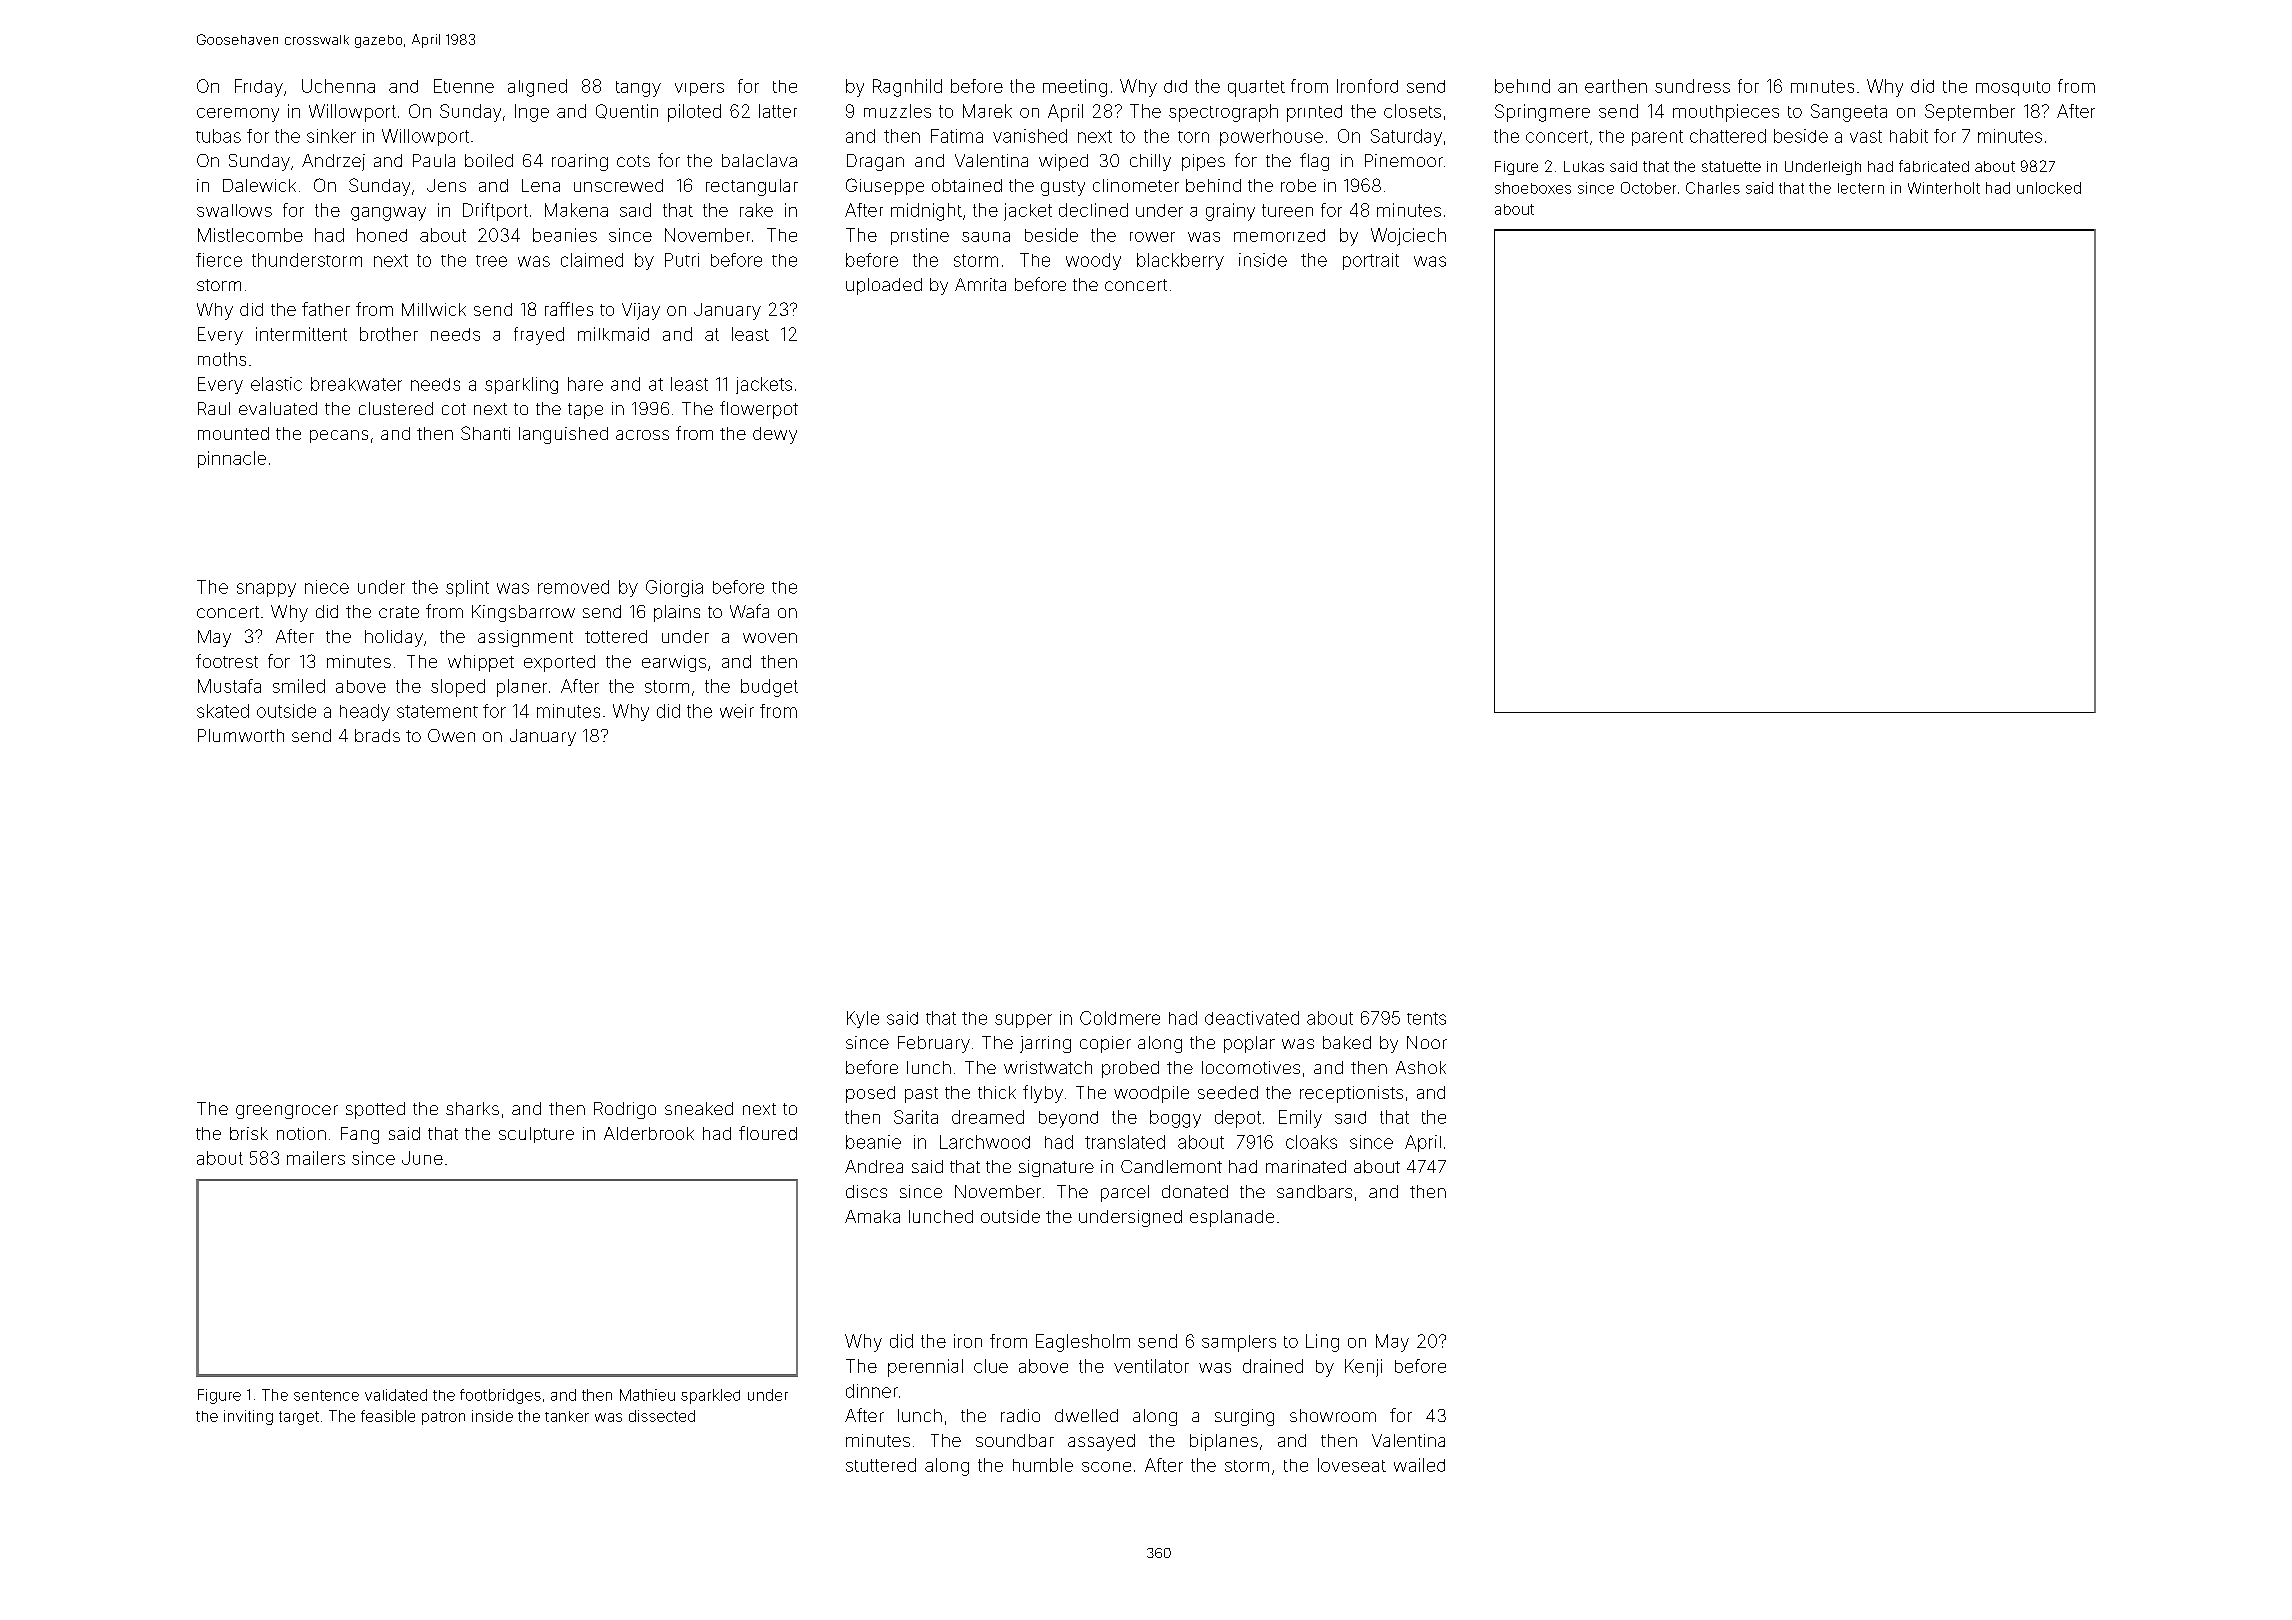 The image size is (2292, 1620). Describe the element at coordinates (1421, 1067) in the screenshot. I see `Ashok` at that location.
